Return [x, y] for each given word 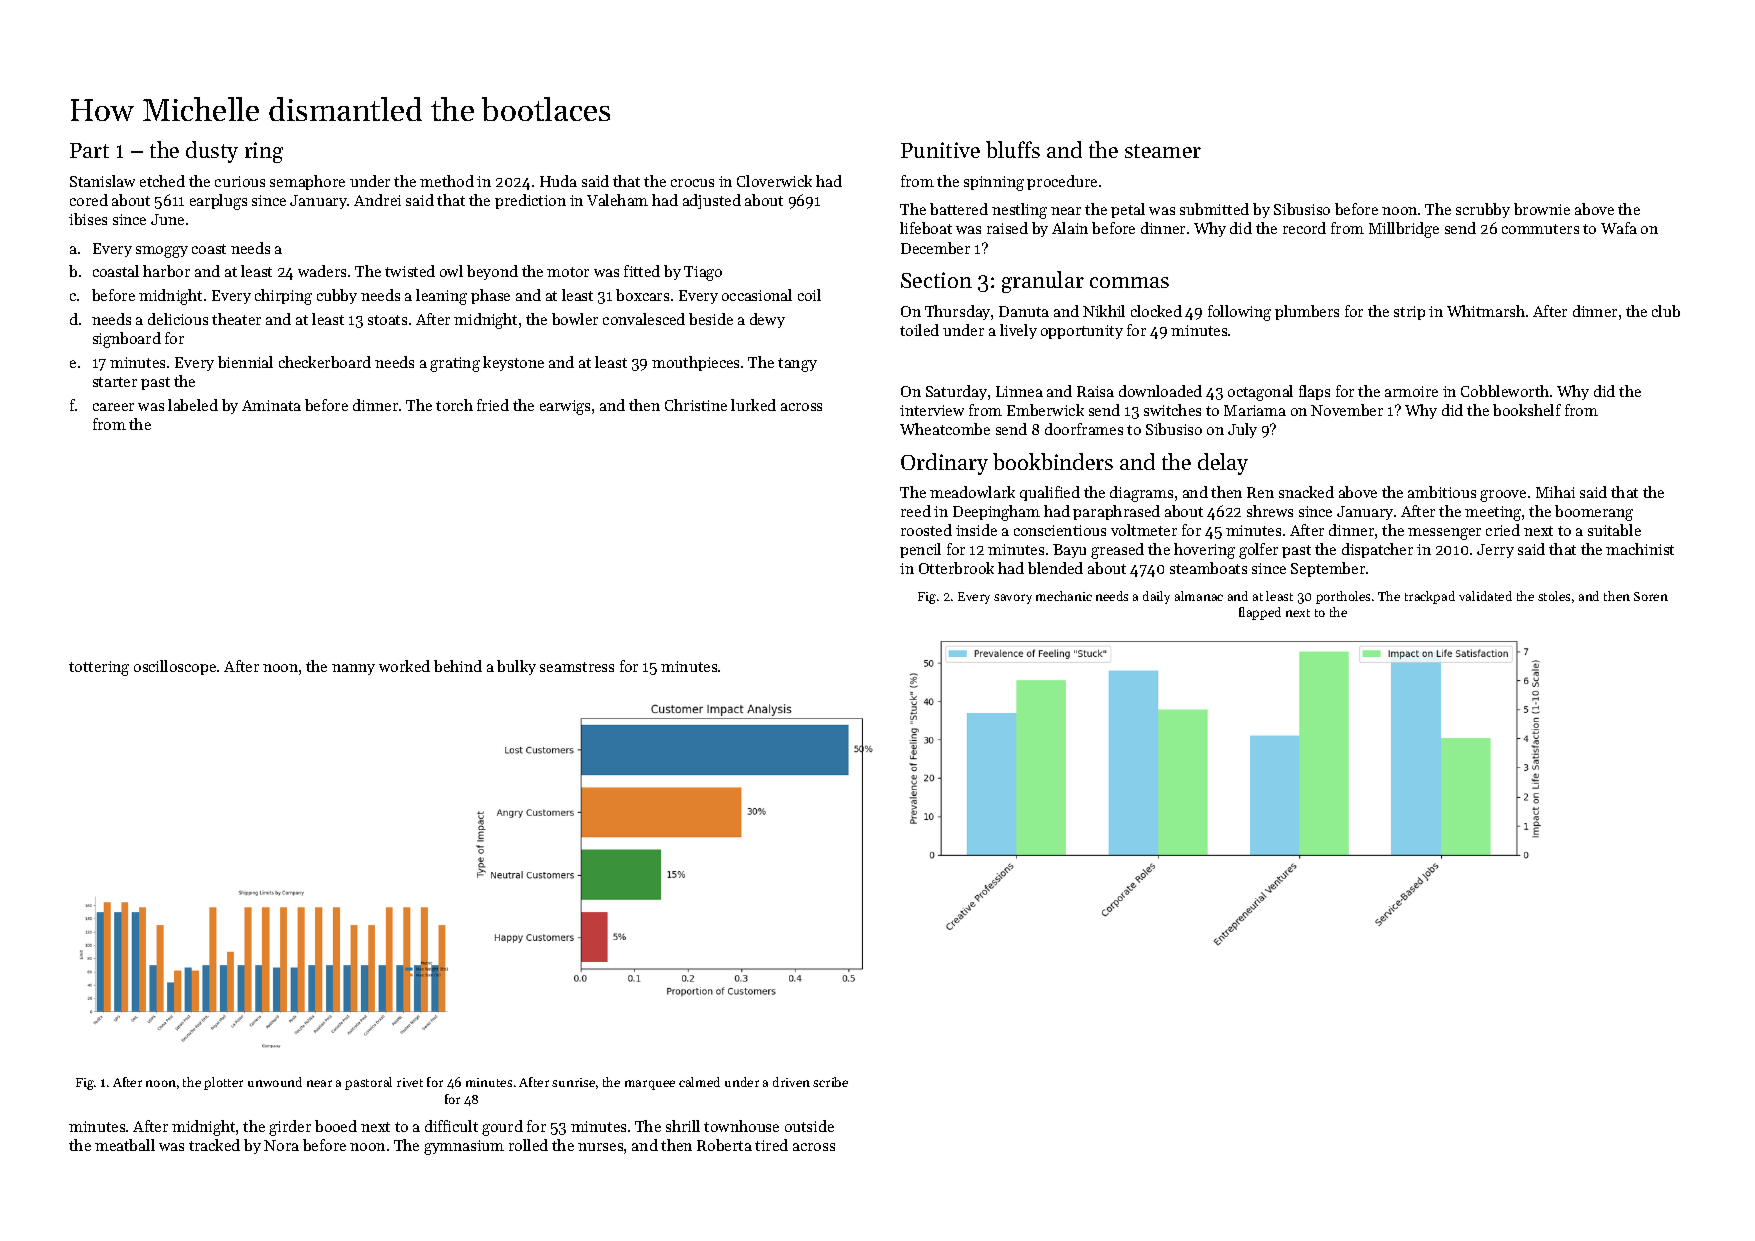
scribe [830, 1082]
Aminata [271, 405]
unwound [275, 1082]
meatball [125, 1145]
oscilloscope [175, 667]
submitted [1214, 209]
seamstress [577, 667]
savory [1013, 599]
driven [791, 1082]
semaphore [307, 182]
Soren [1651, 596]
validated [1485, 596]
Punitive [940, 150]
